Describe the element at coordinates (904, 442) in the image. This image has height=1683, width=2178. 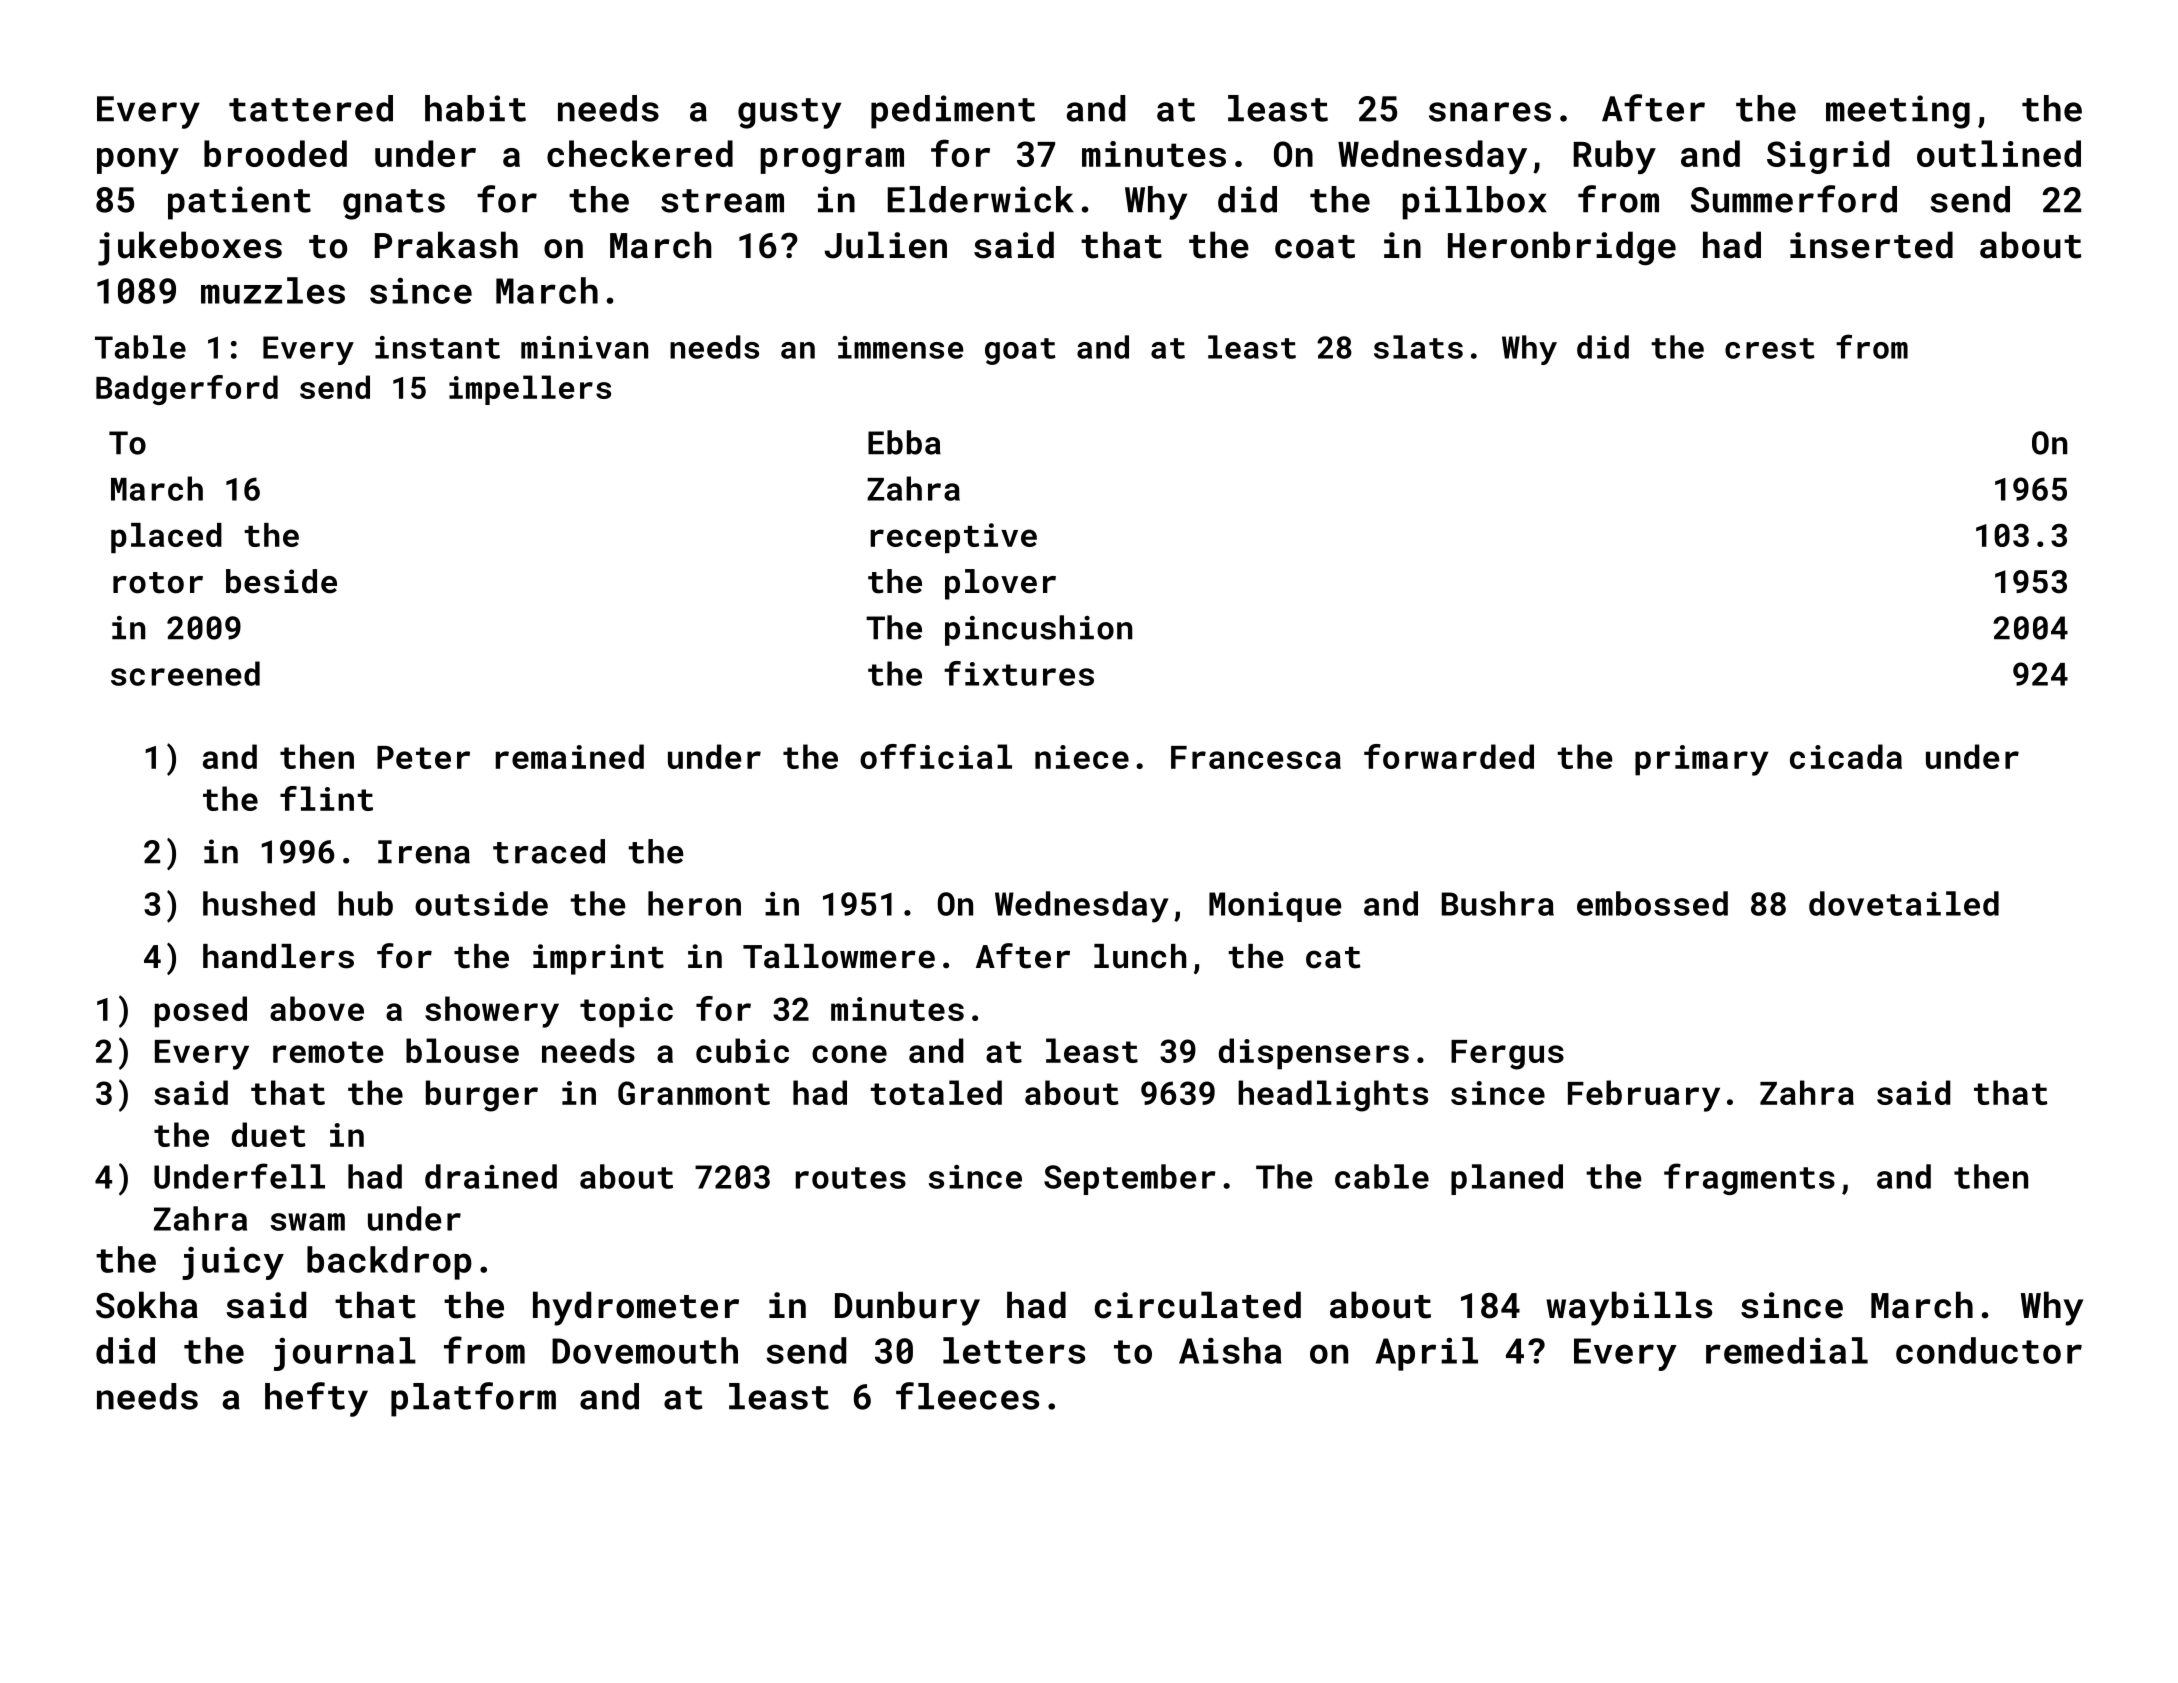
I see `Ebba` at that location.
